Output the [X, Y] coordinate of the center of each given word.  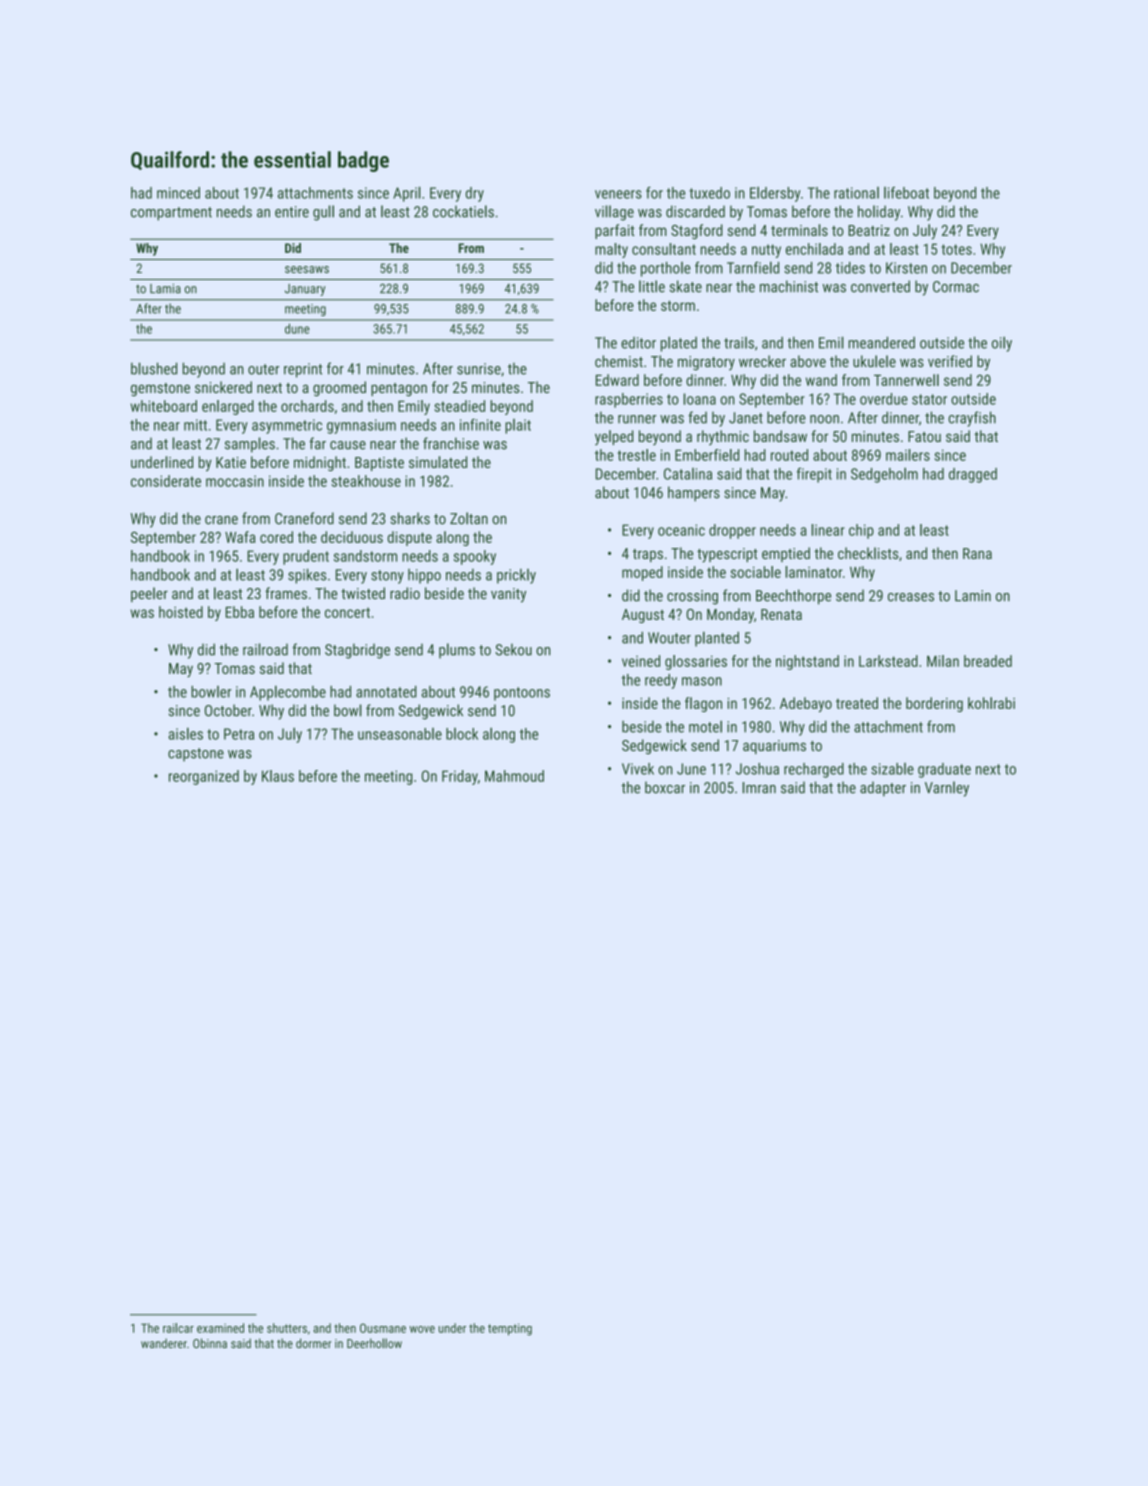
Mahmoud [514, 776]
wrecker [762, 361]
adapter [883, 789]
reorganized [204, 777]
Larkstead [888, 661]
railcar [178, 1328]
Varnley [947, 789]
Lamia [165, 289]
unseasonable [400, 734]
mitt [195, 425]
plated [679, 344]
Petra [239, 734]
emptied [786, 554]
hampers [694, 494]
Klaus [278, 776]
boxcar [665, 787]
